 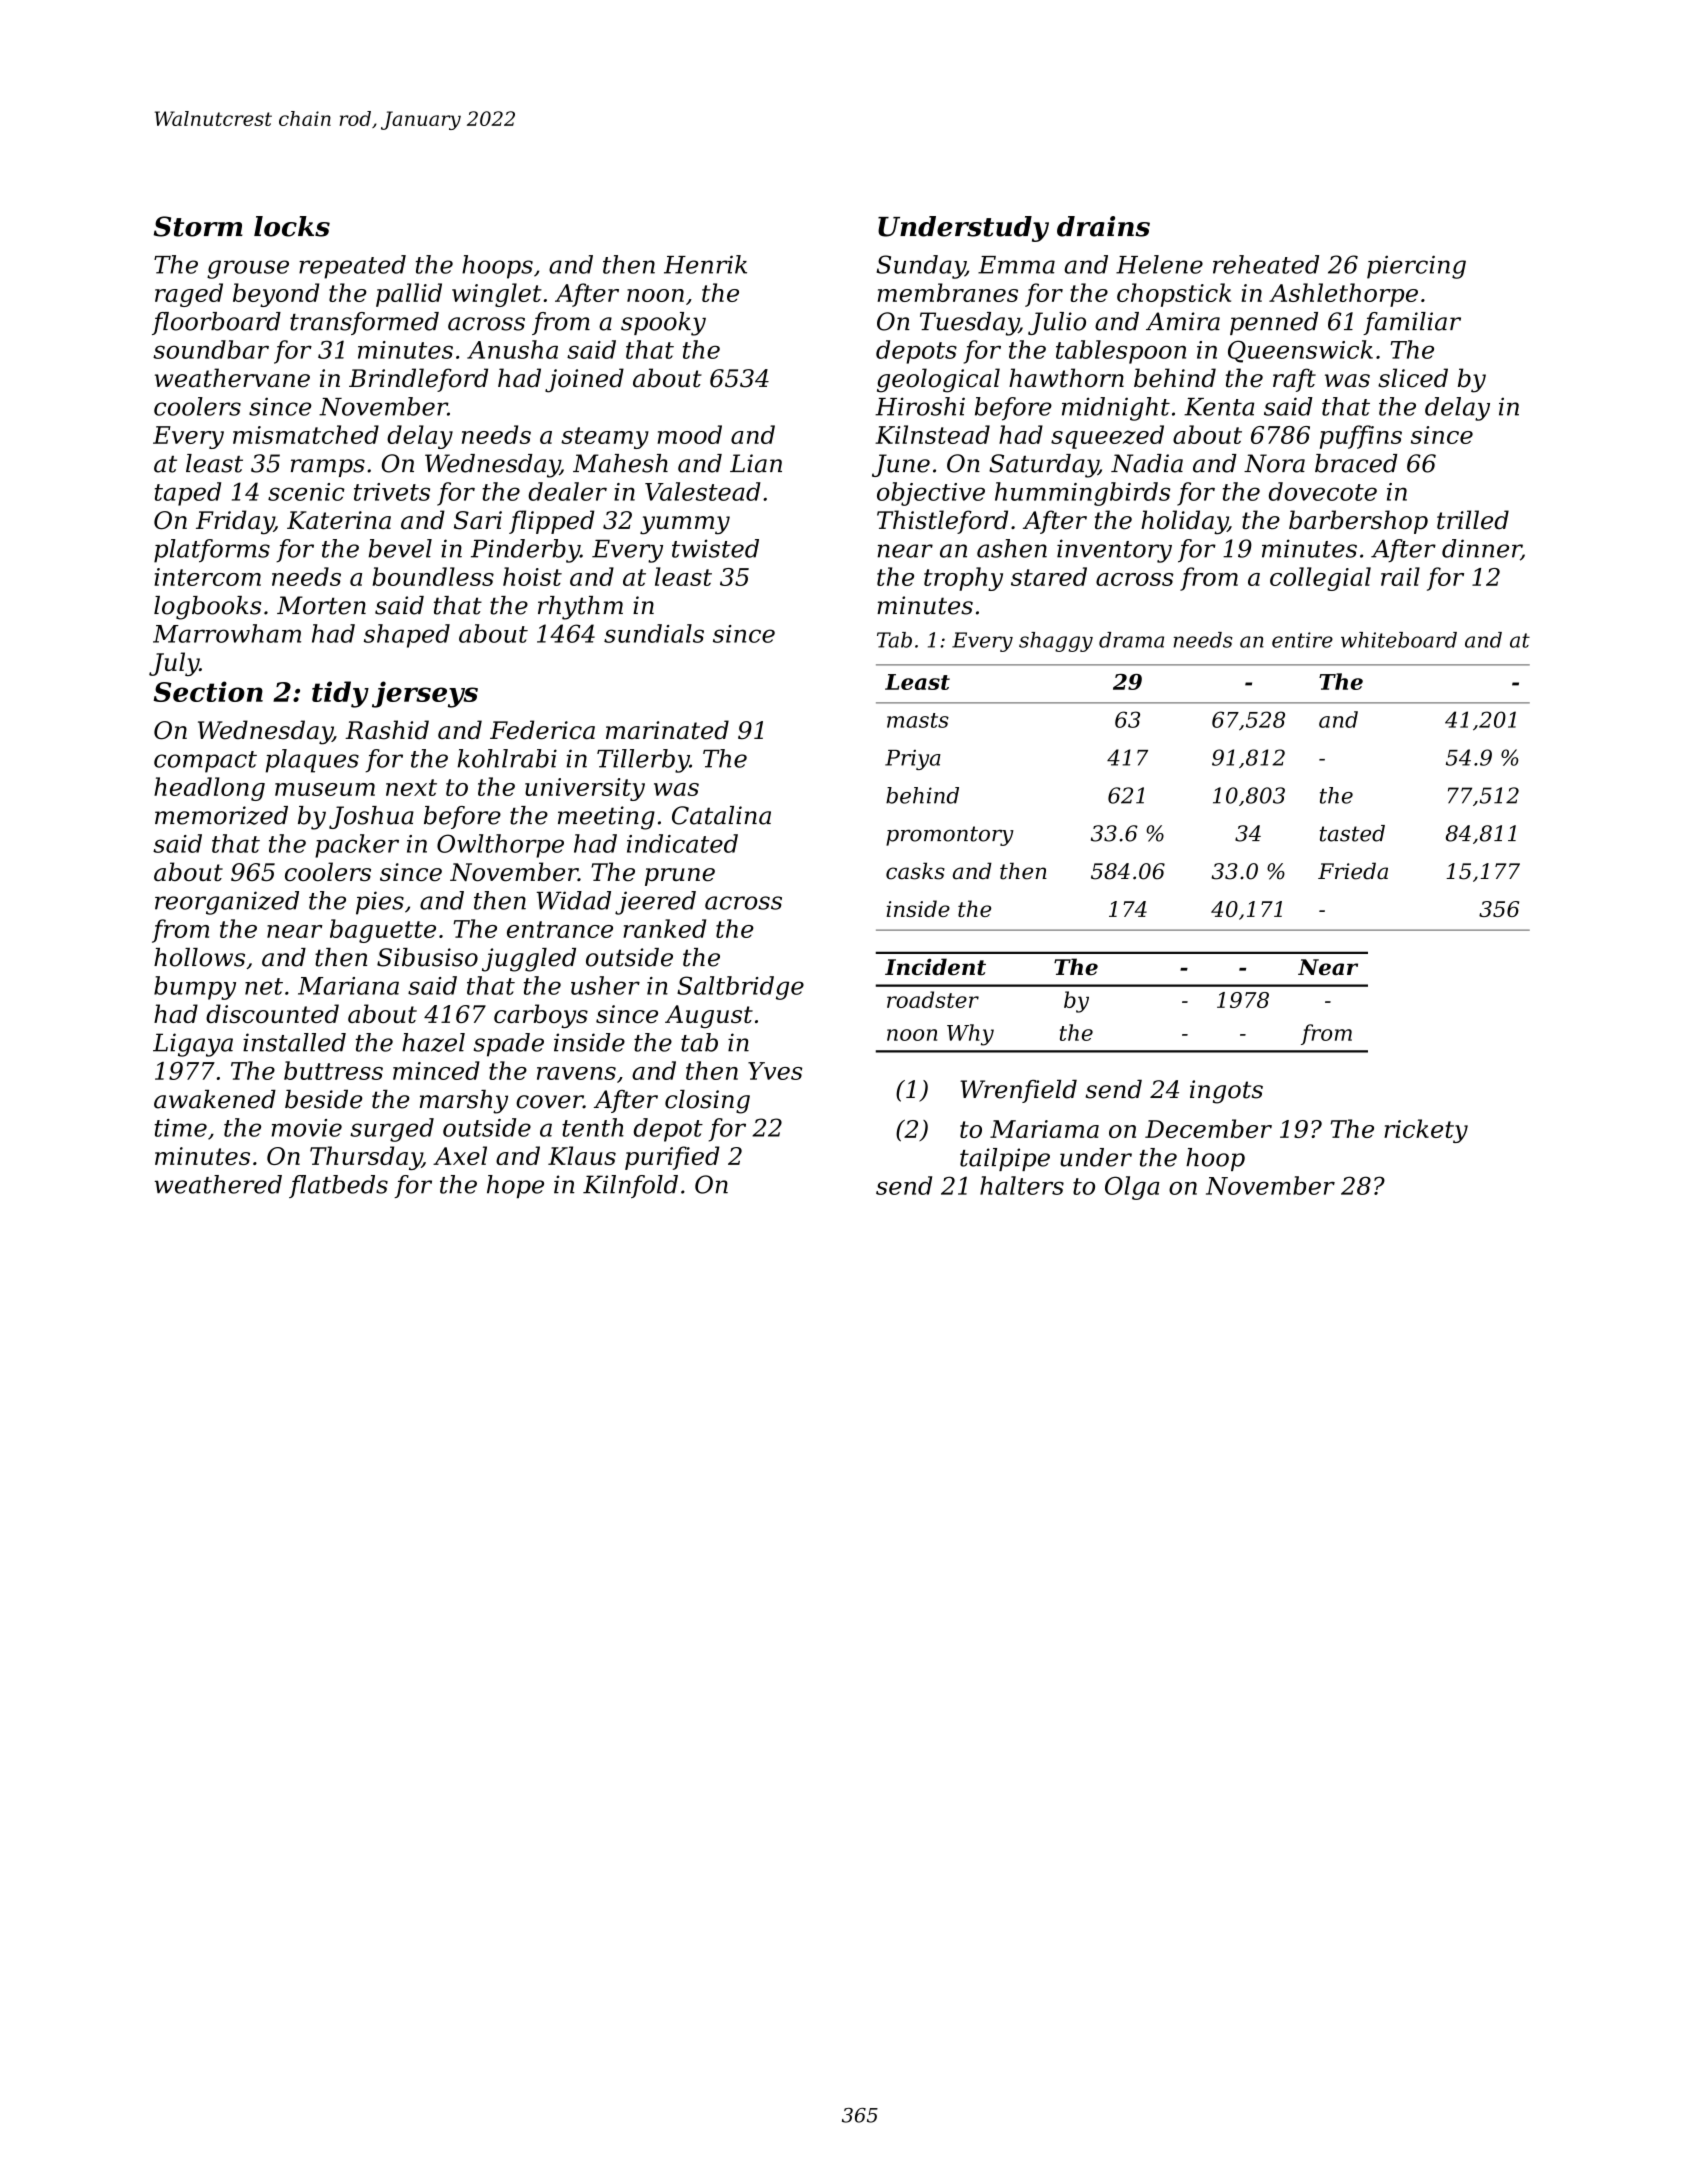 What do you see at coordinates (663, 324) in the document?
I see `spooky` at bounding box center [663, 324].
